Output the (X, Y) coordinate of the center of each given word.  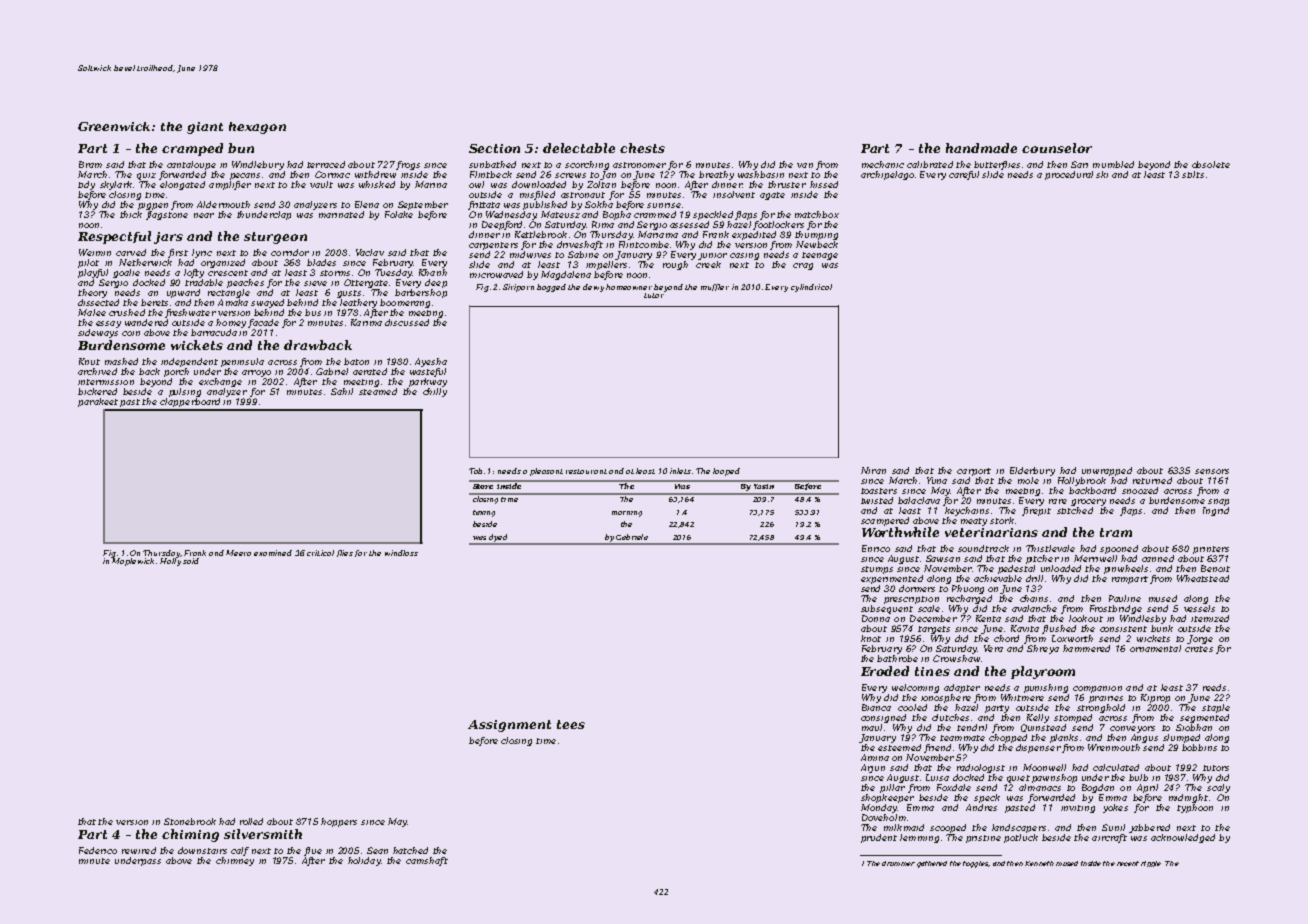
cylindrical (811, 288)
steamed (378, 391)
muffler (715, 287)
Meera (238, 553)
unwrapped (1107, 471)
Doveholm (884, 817)
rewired (139, 850)
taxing (484, 513)
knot (871, 638)
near (204, 215)
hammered (1086, 648)
